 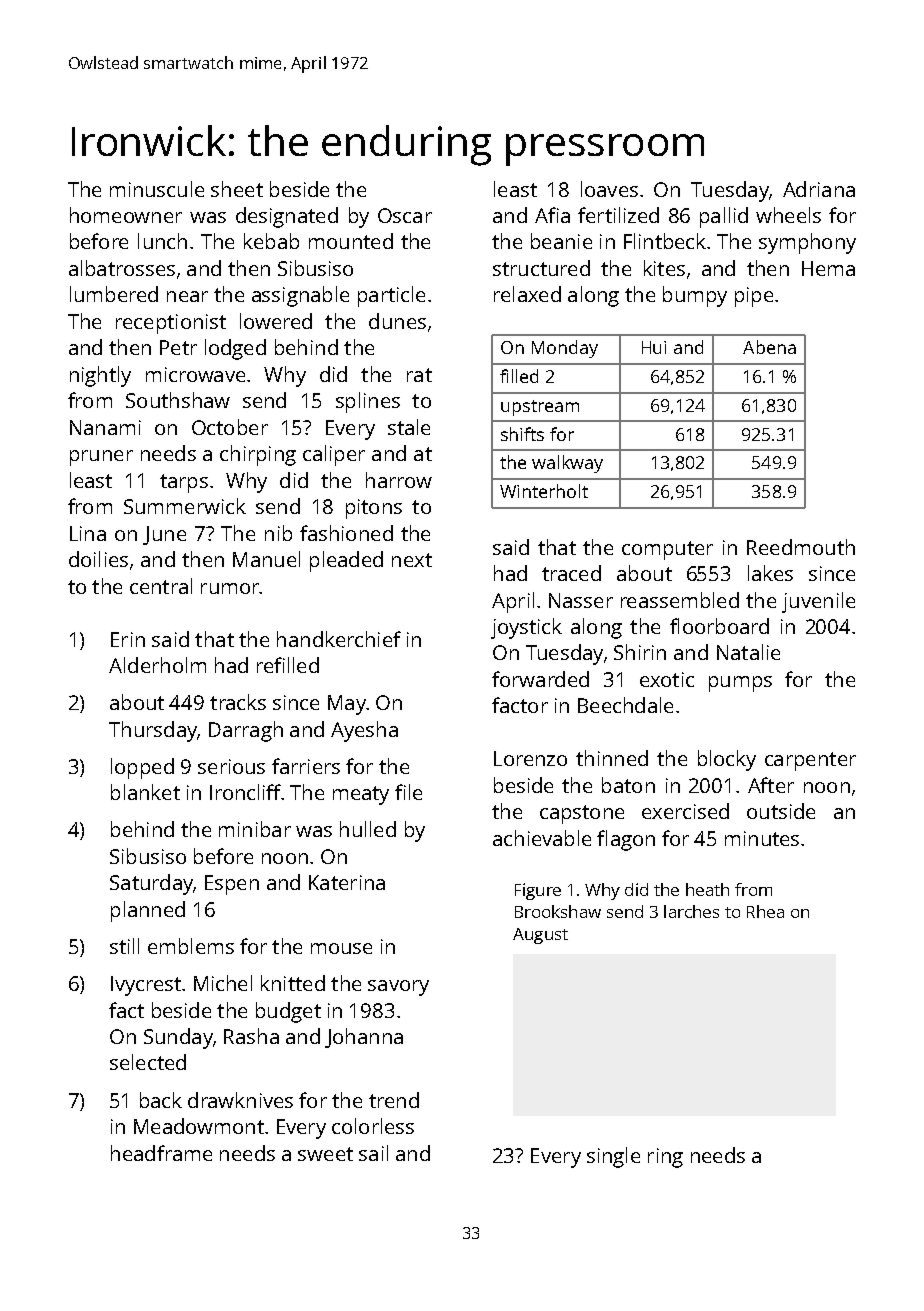 I want to click on selected, so click(x=148, y=1062).
